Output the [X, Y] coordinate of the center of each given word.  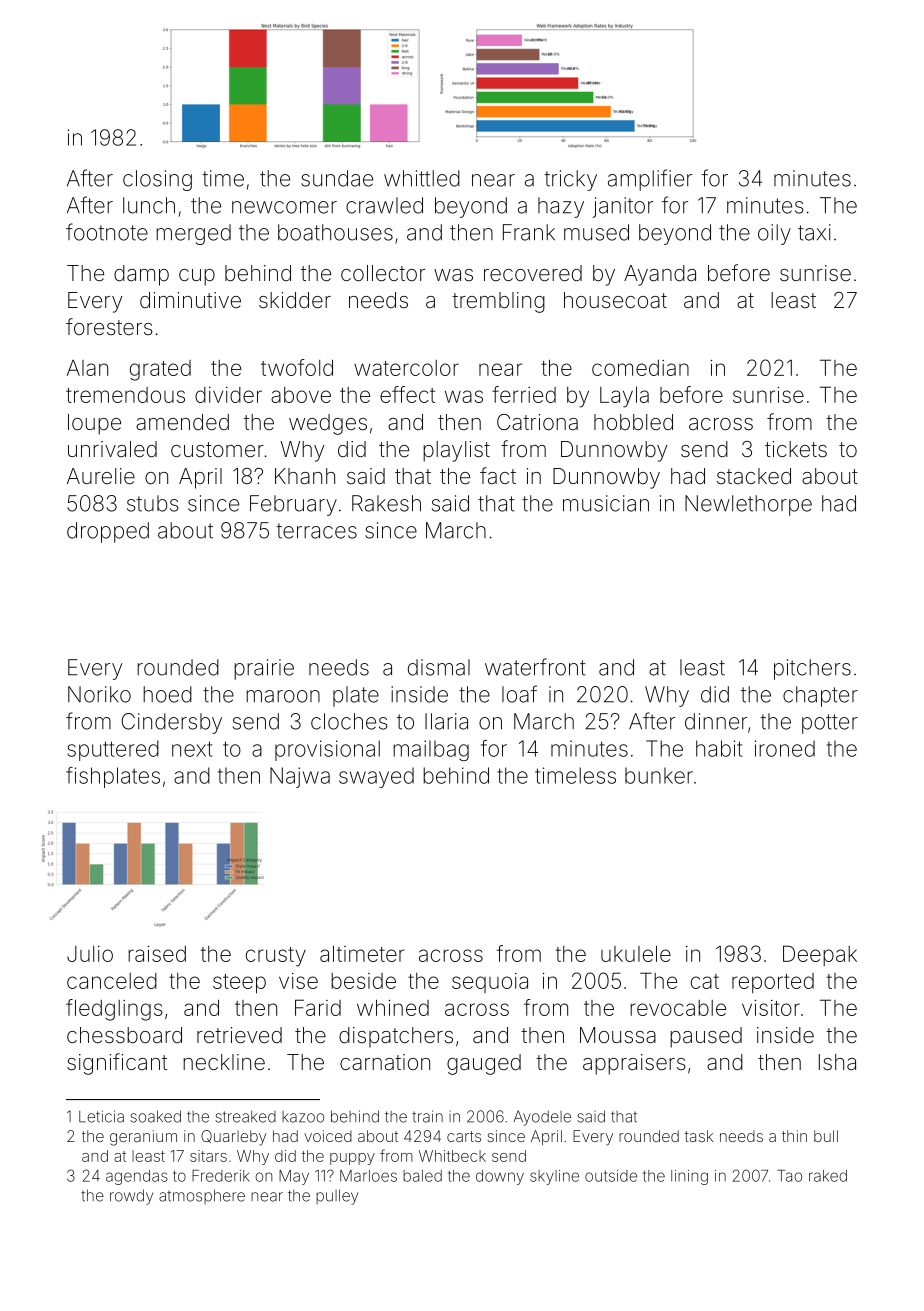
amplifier [650, 180]
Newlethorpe [748, 505]
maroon [283, 696]
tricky [570, 180]
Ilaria [446, 721]
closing [157, 180]
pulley [337, 1197]
